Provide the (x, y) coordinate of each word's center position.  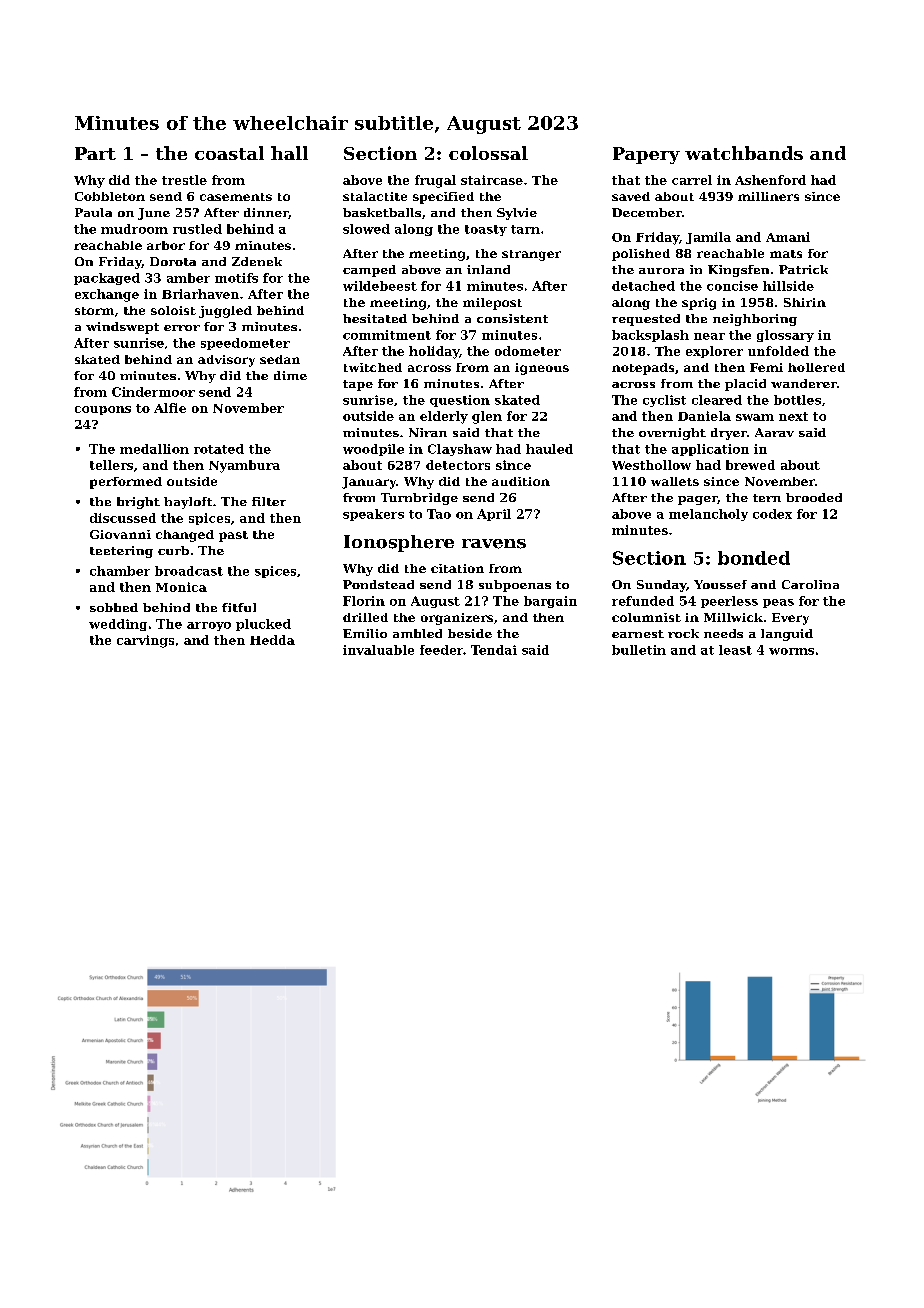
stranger (531, 255)
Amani (788, 237)
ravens (494, 544)
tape (358, 385)
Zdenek (257, 261)
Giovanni (120, 534)
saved (631, 196)
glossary (785, 336)
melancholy (708, 515)
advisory (226, 361)
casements (236, 197)
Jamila (708, 238)
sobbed (114, 607)
